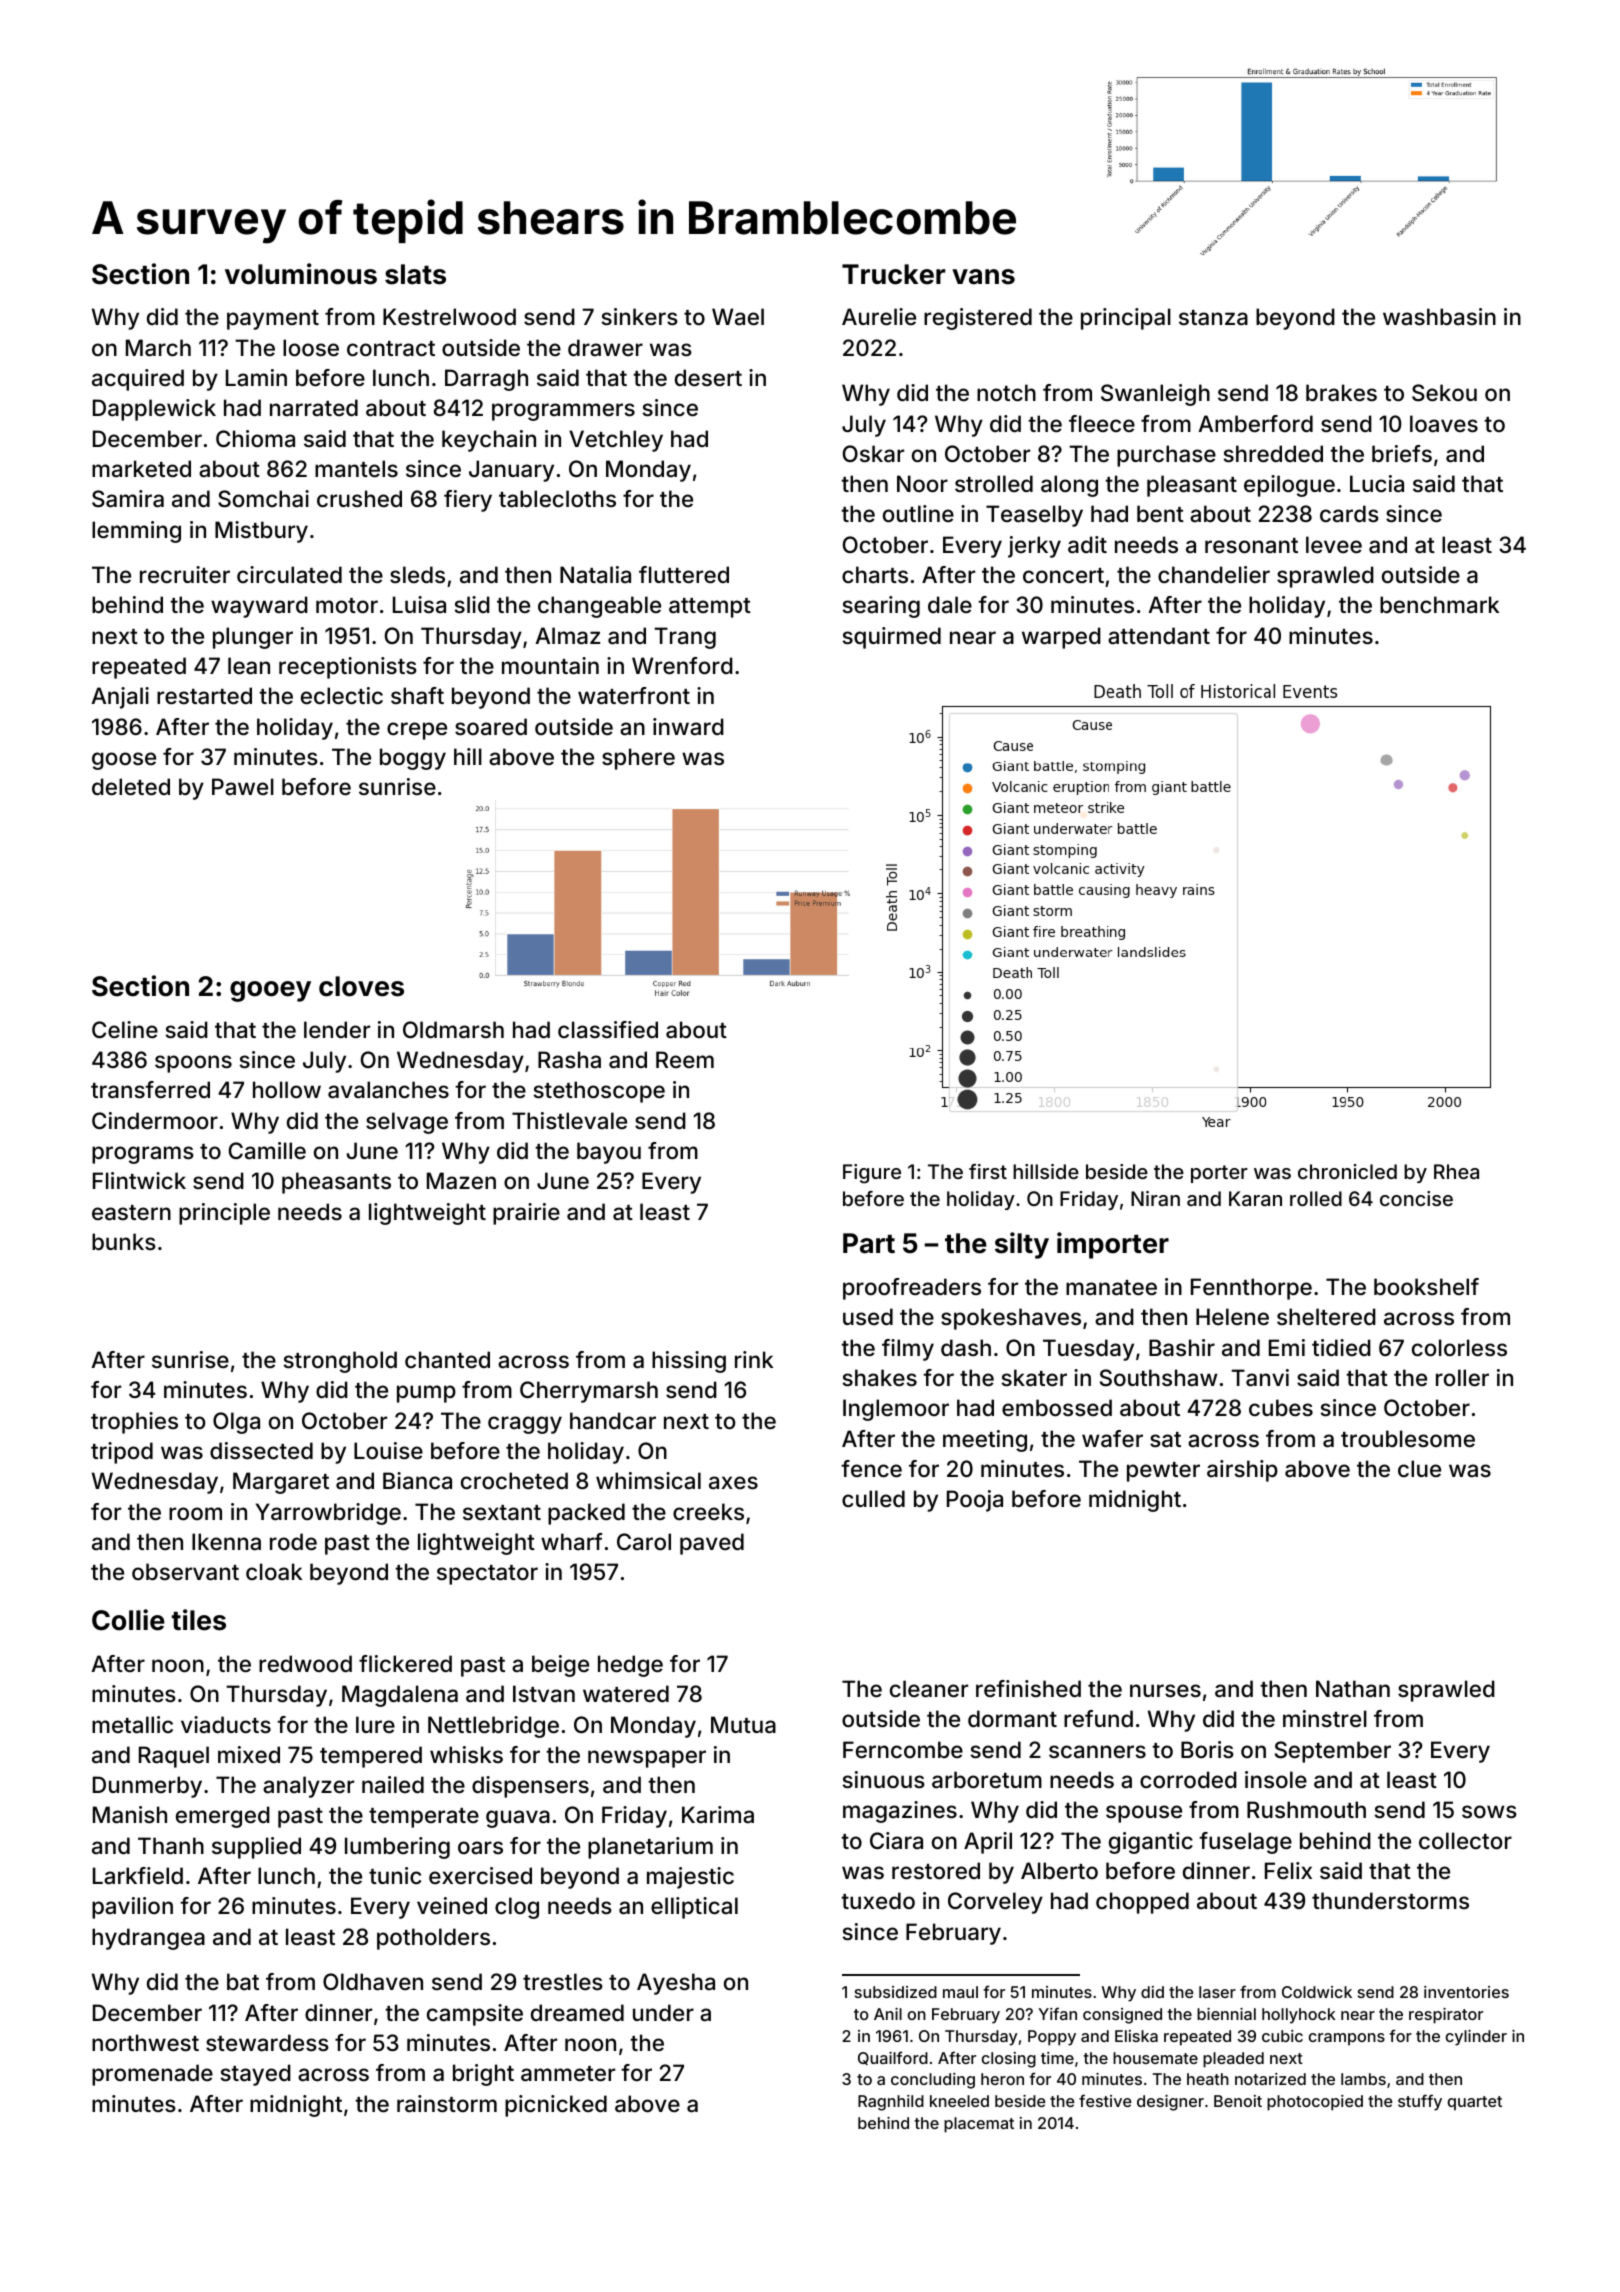 The width and height of the page is (1620, 2292). What do you see at coordinates (1462, 1377) in the page?
I see `roller` at bounding box center [1462, 1377].
